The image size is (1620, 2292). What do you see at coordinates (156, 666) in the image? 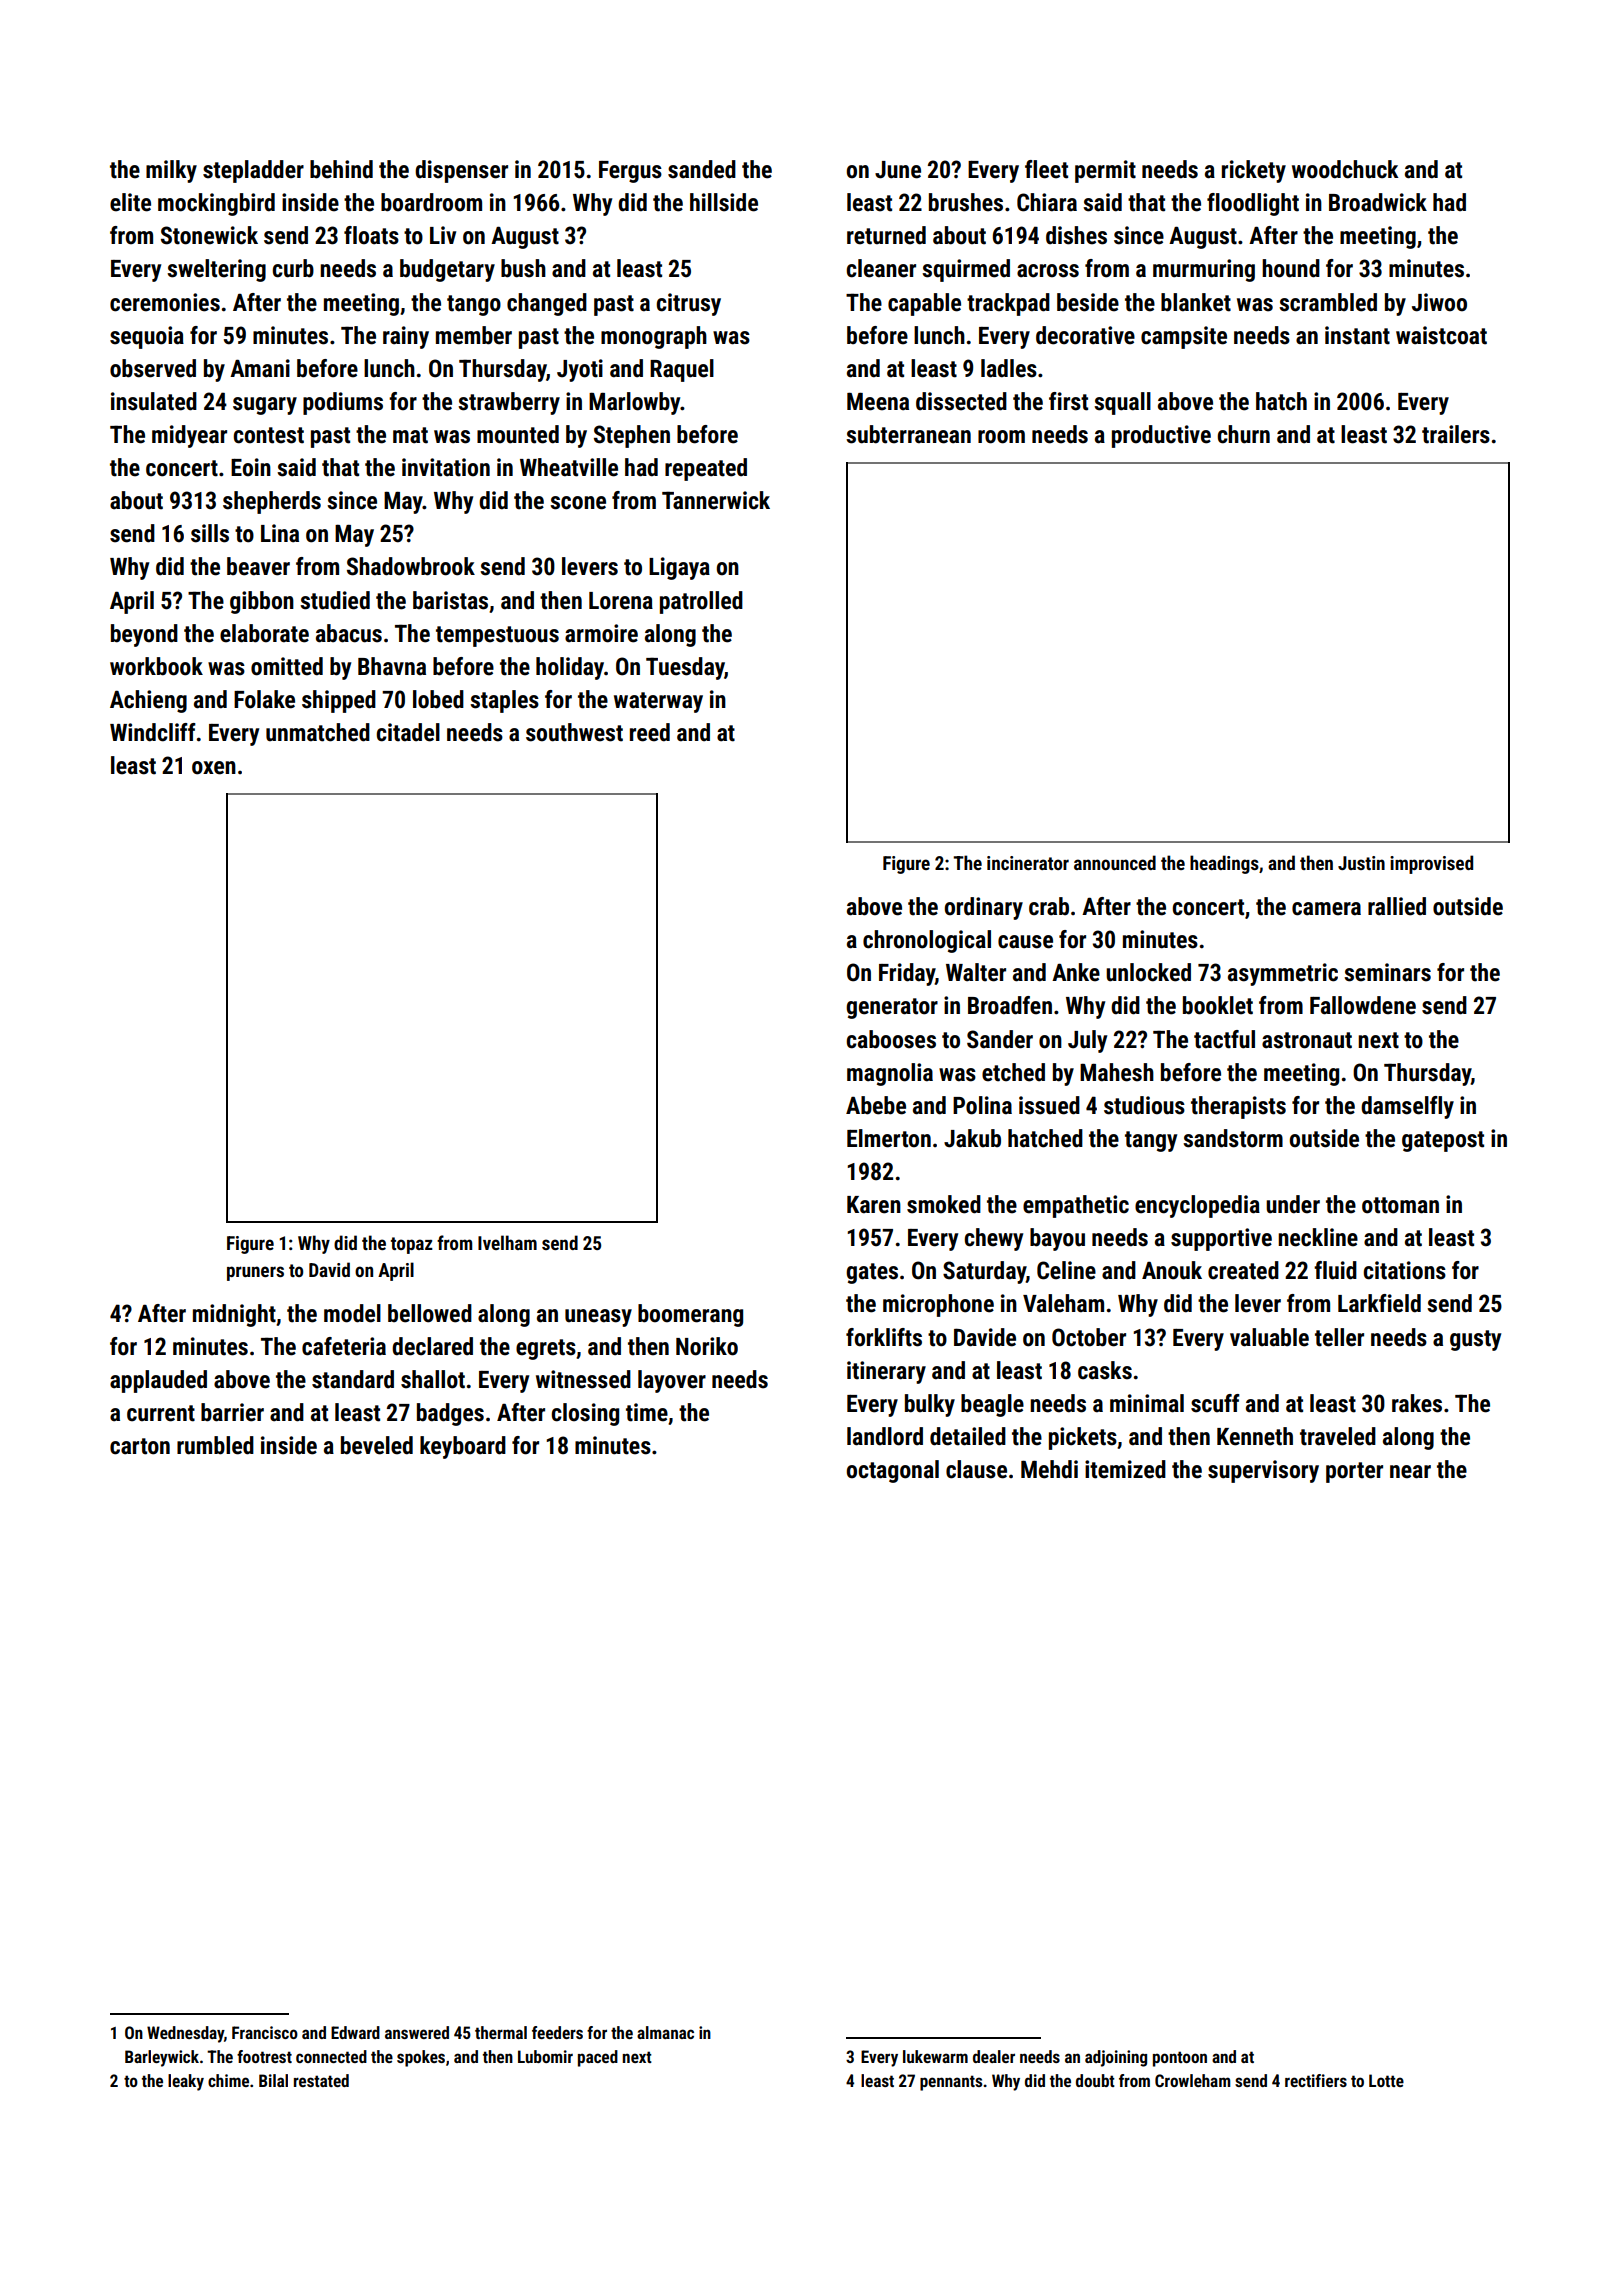
I see `workbook` at bounding box center [156, 666].
